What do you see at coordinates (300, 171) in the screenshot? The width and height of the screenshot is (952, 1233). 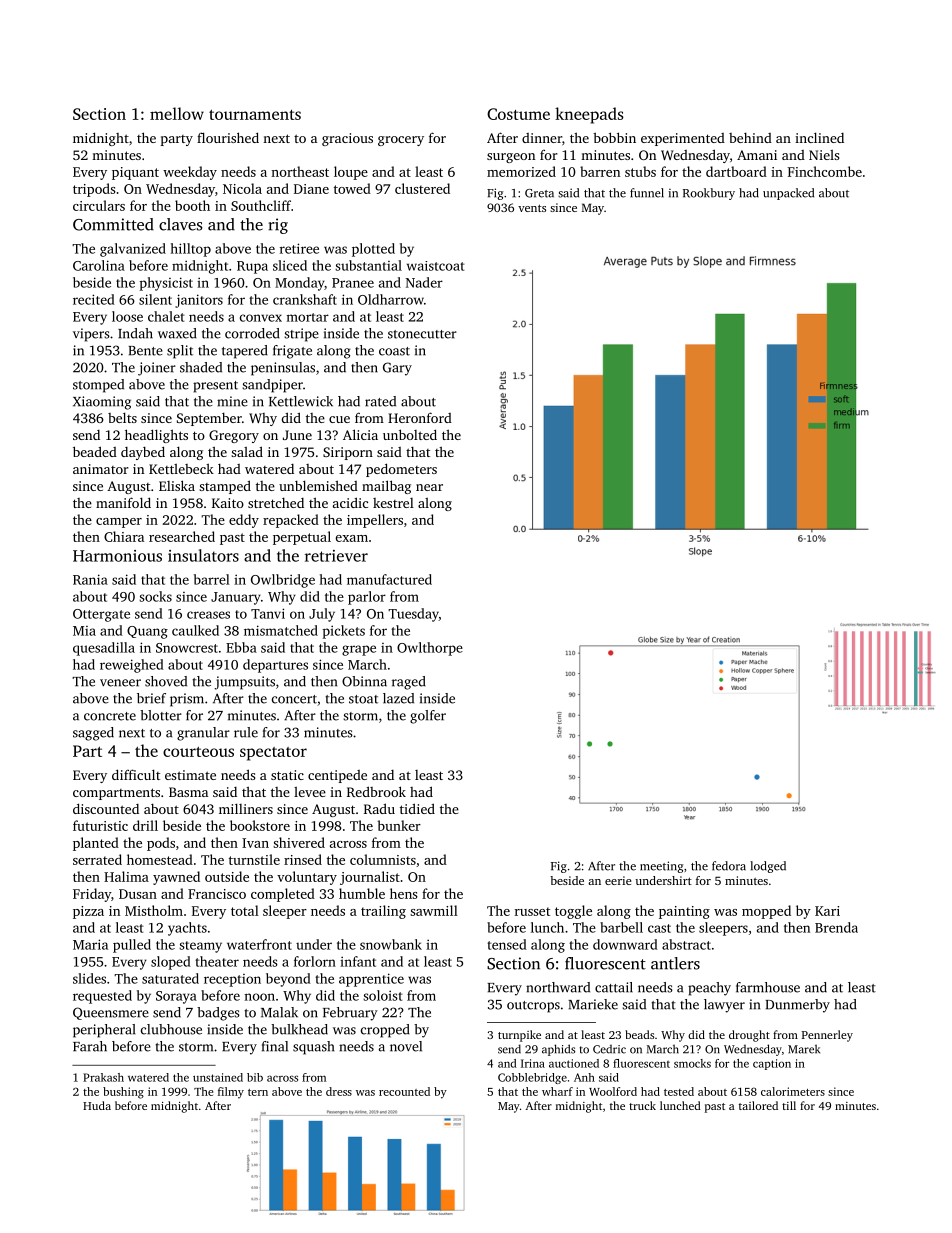 I see `northeast` at bounding box center [300, 171].
